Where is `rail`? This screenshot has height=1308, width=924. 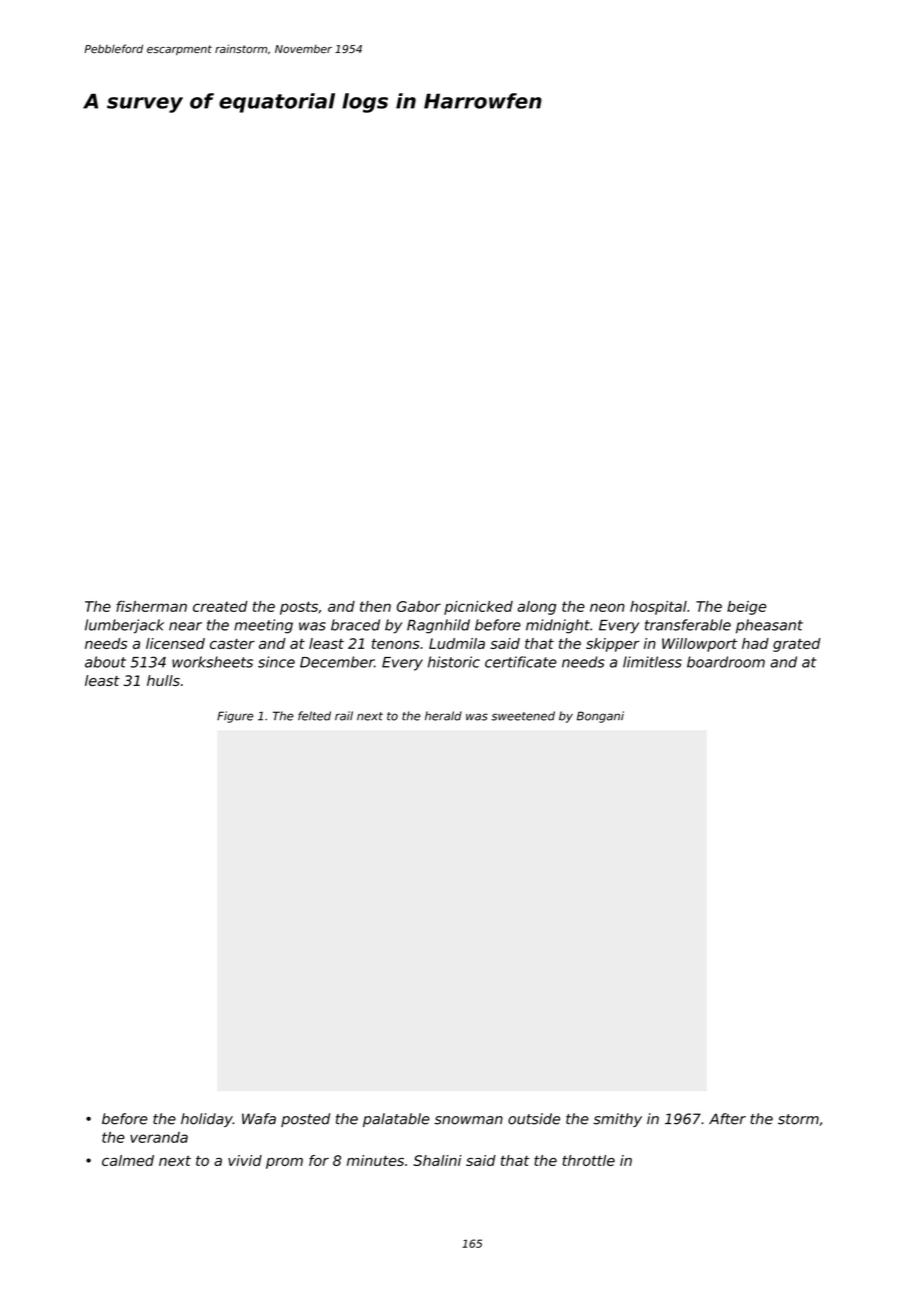
rail is located at coordinates (344, 716).
